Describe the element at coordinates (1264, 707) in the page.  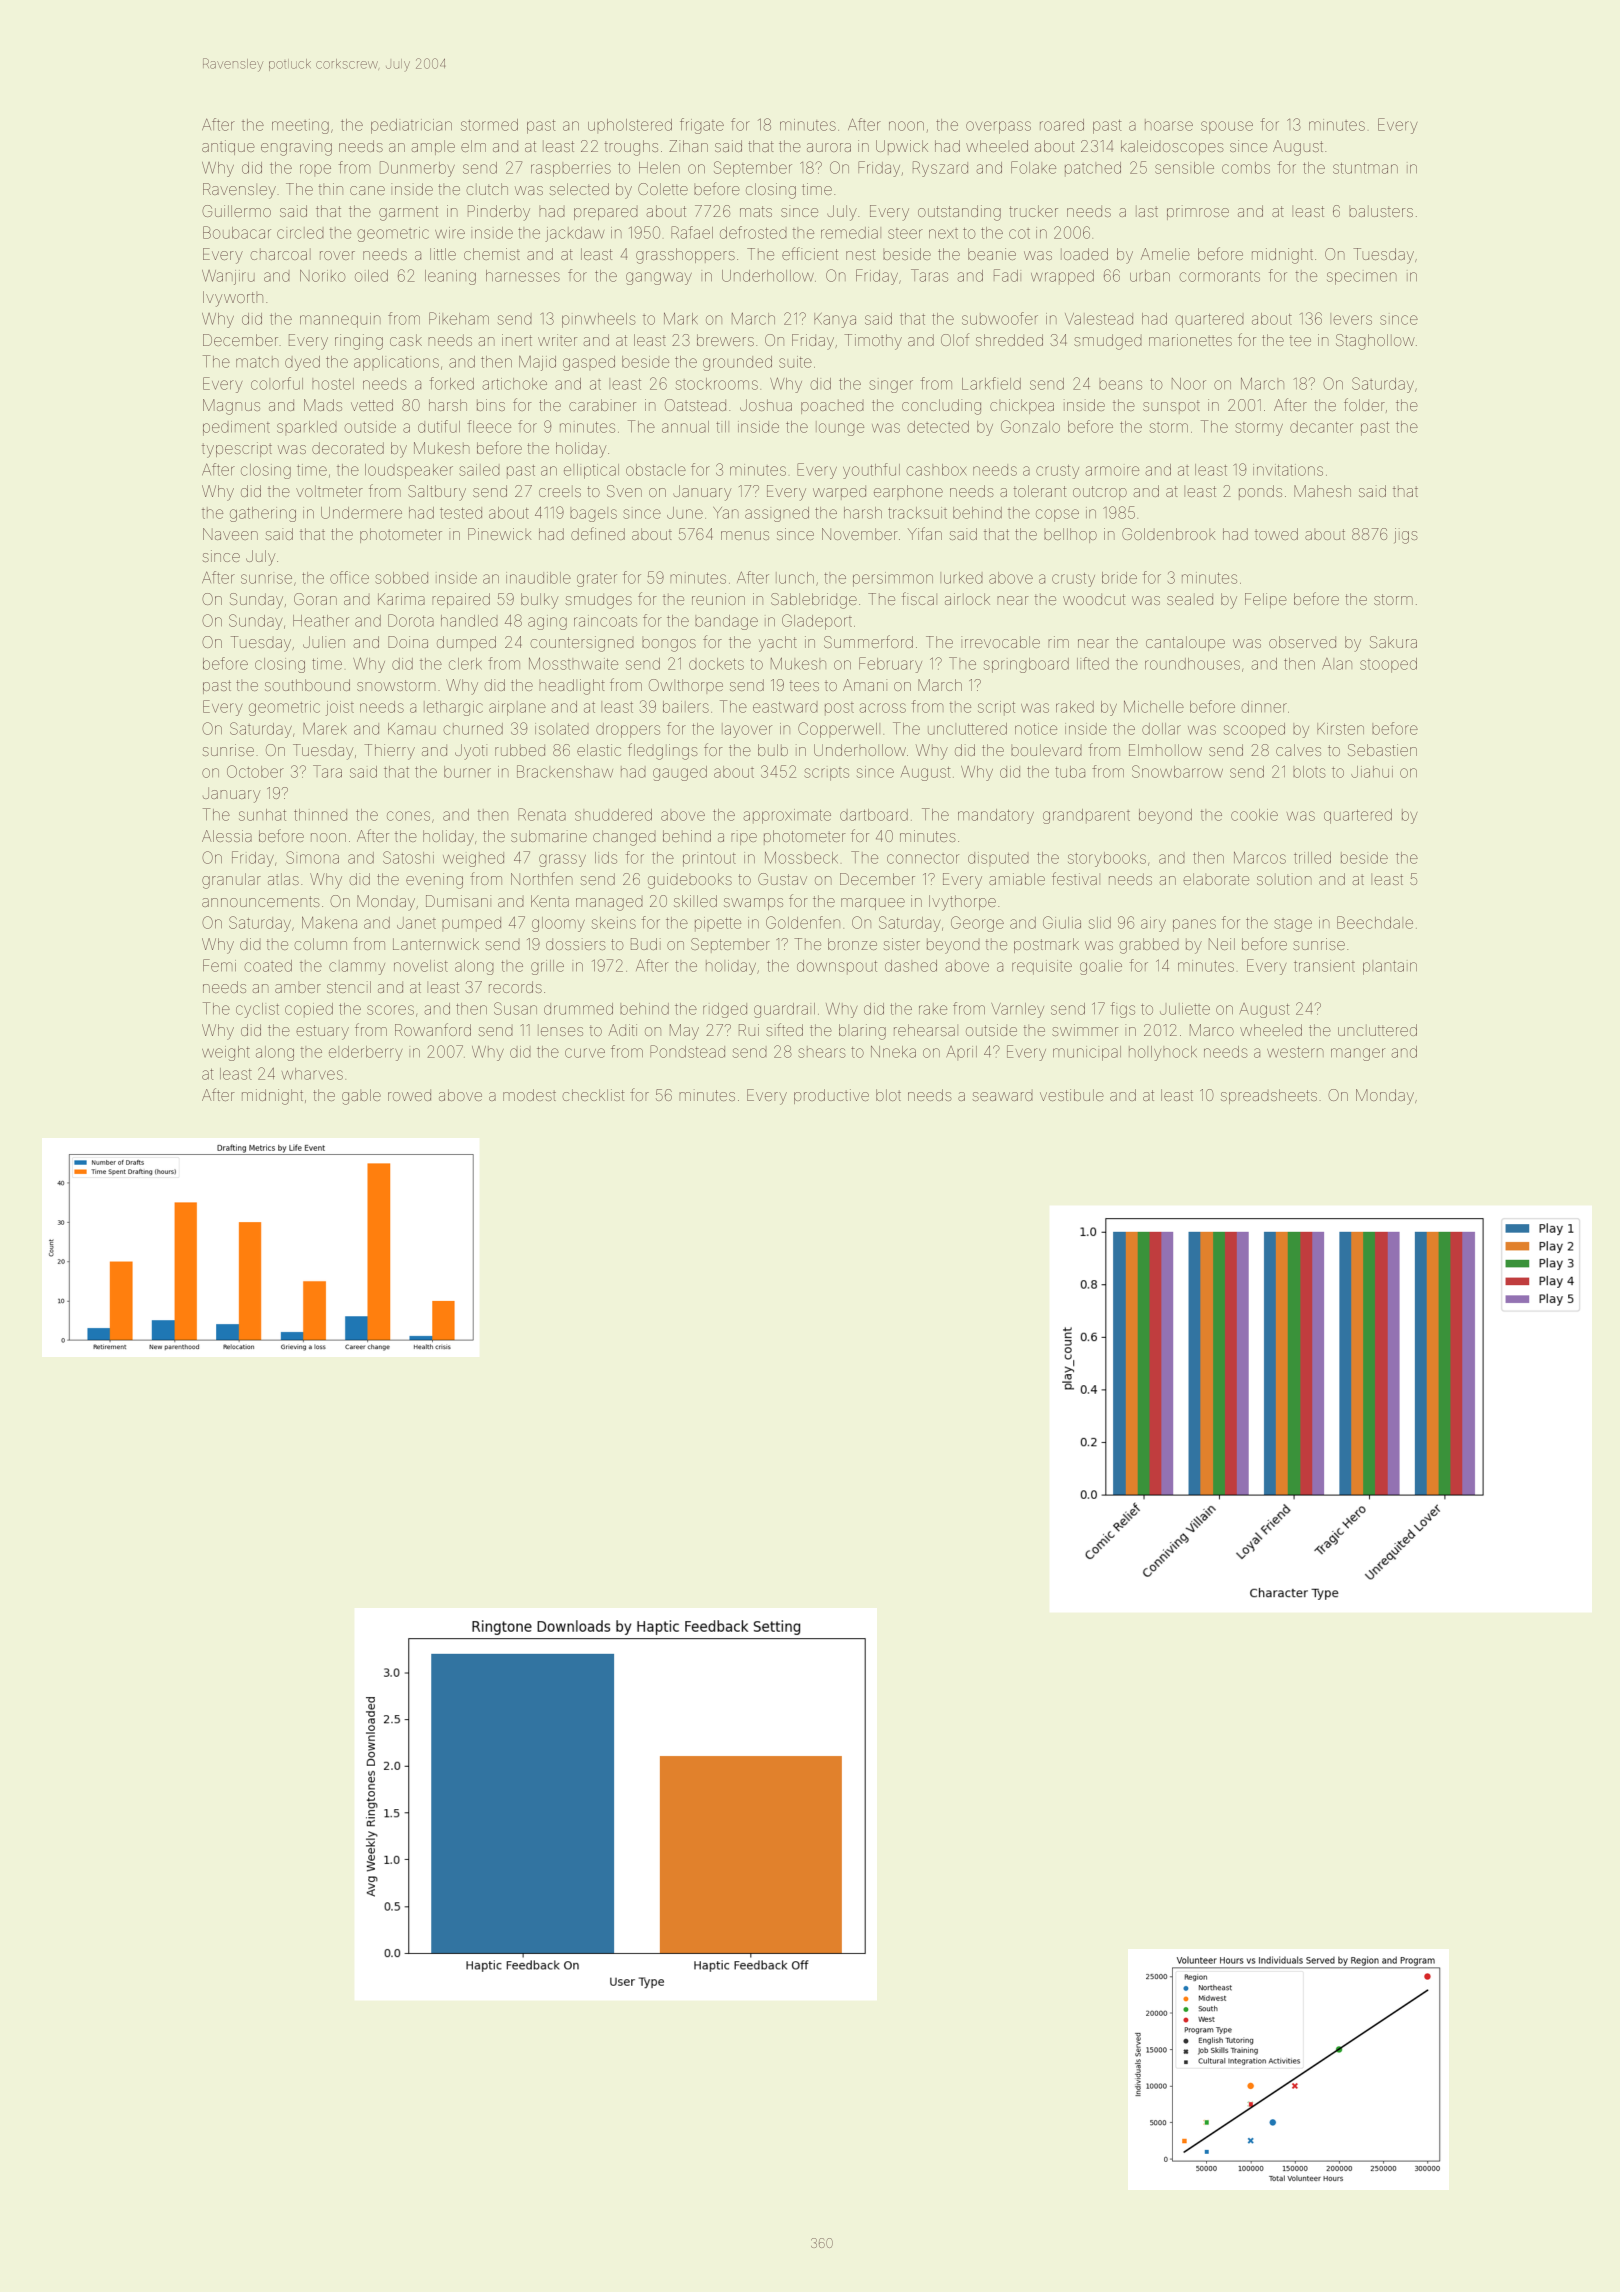
I see `dinner` at that location.
